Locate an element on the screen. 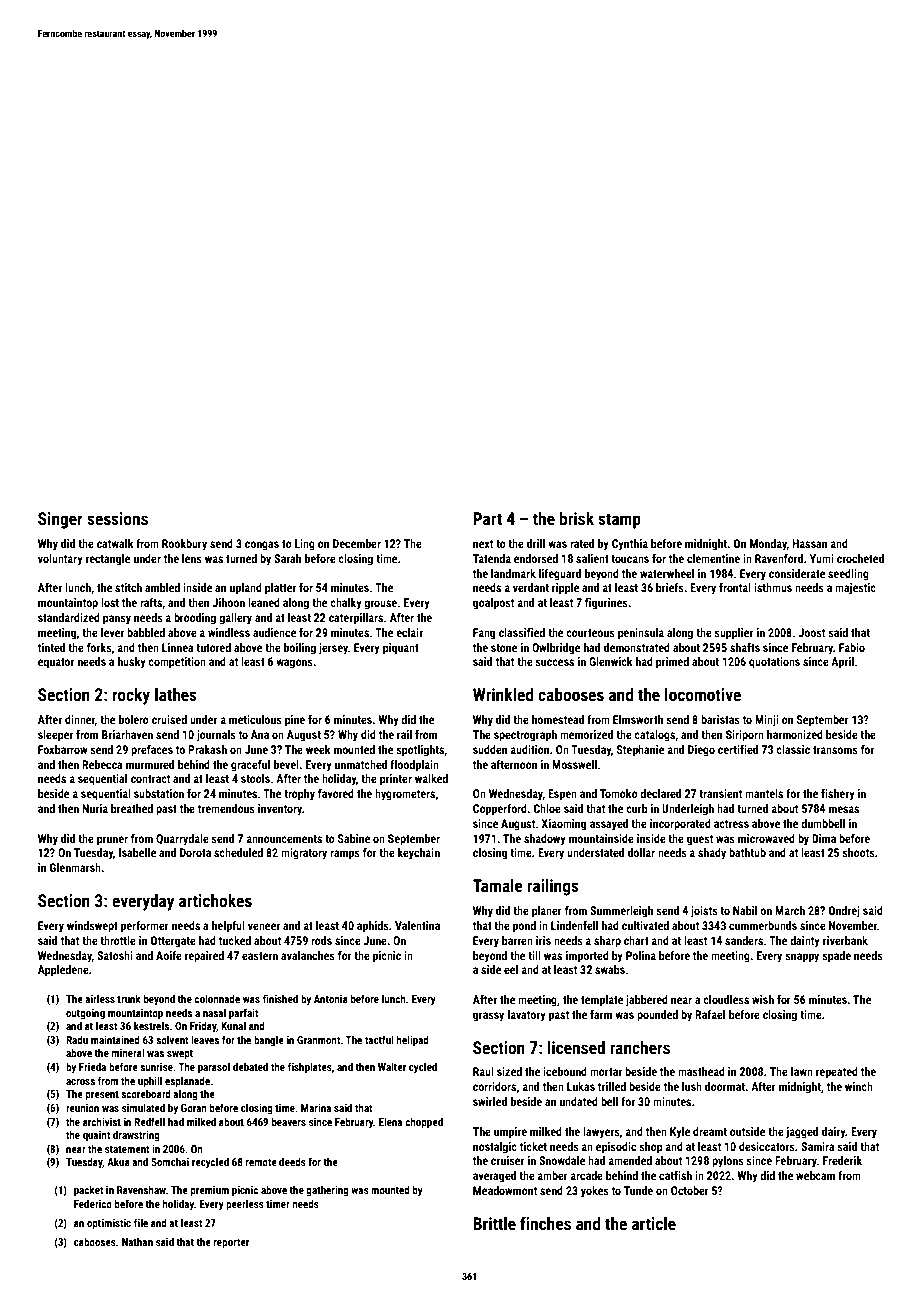 The height and width of the screenshot is (1308, 924). April is located at coordinates (842, 663).
